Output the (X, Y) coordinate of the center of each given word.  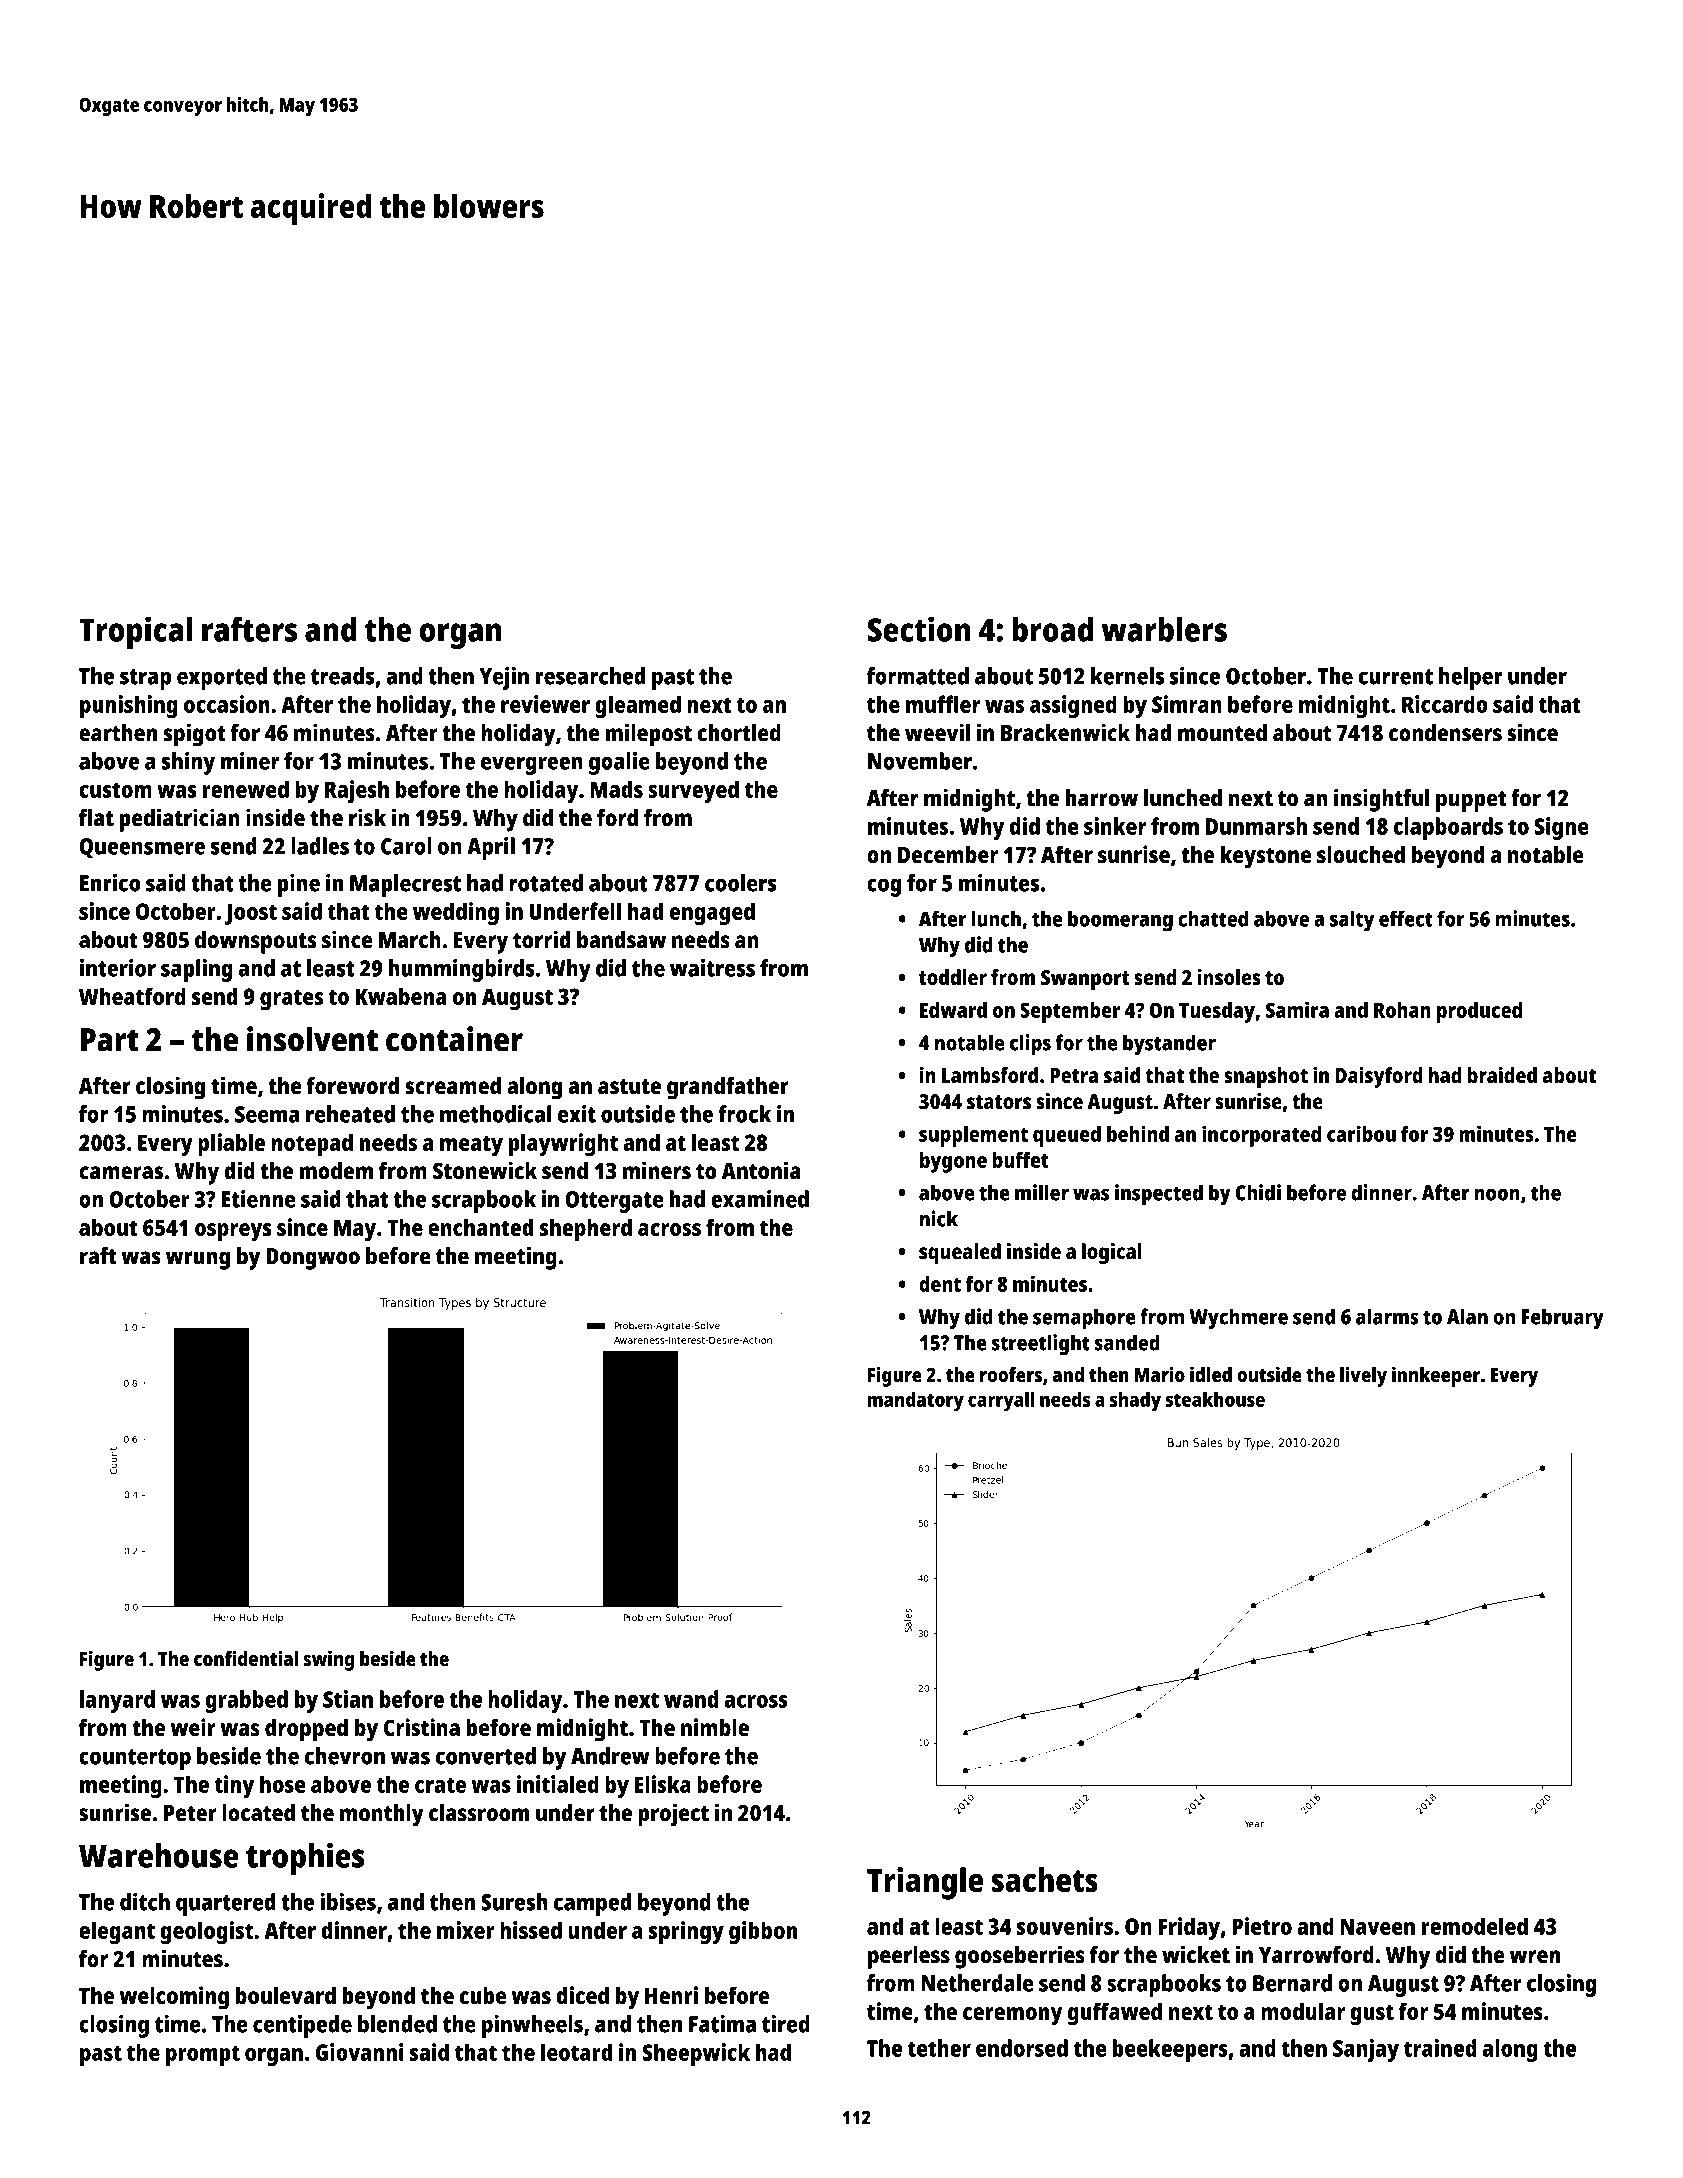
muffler (943, 704)
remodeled (1475, 1926)
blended (397, 2024)
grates (292, 1000)
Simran (1187, 704)
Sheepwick (696, 2054)
